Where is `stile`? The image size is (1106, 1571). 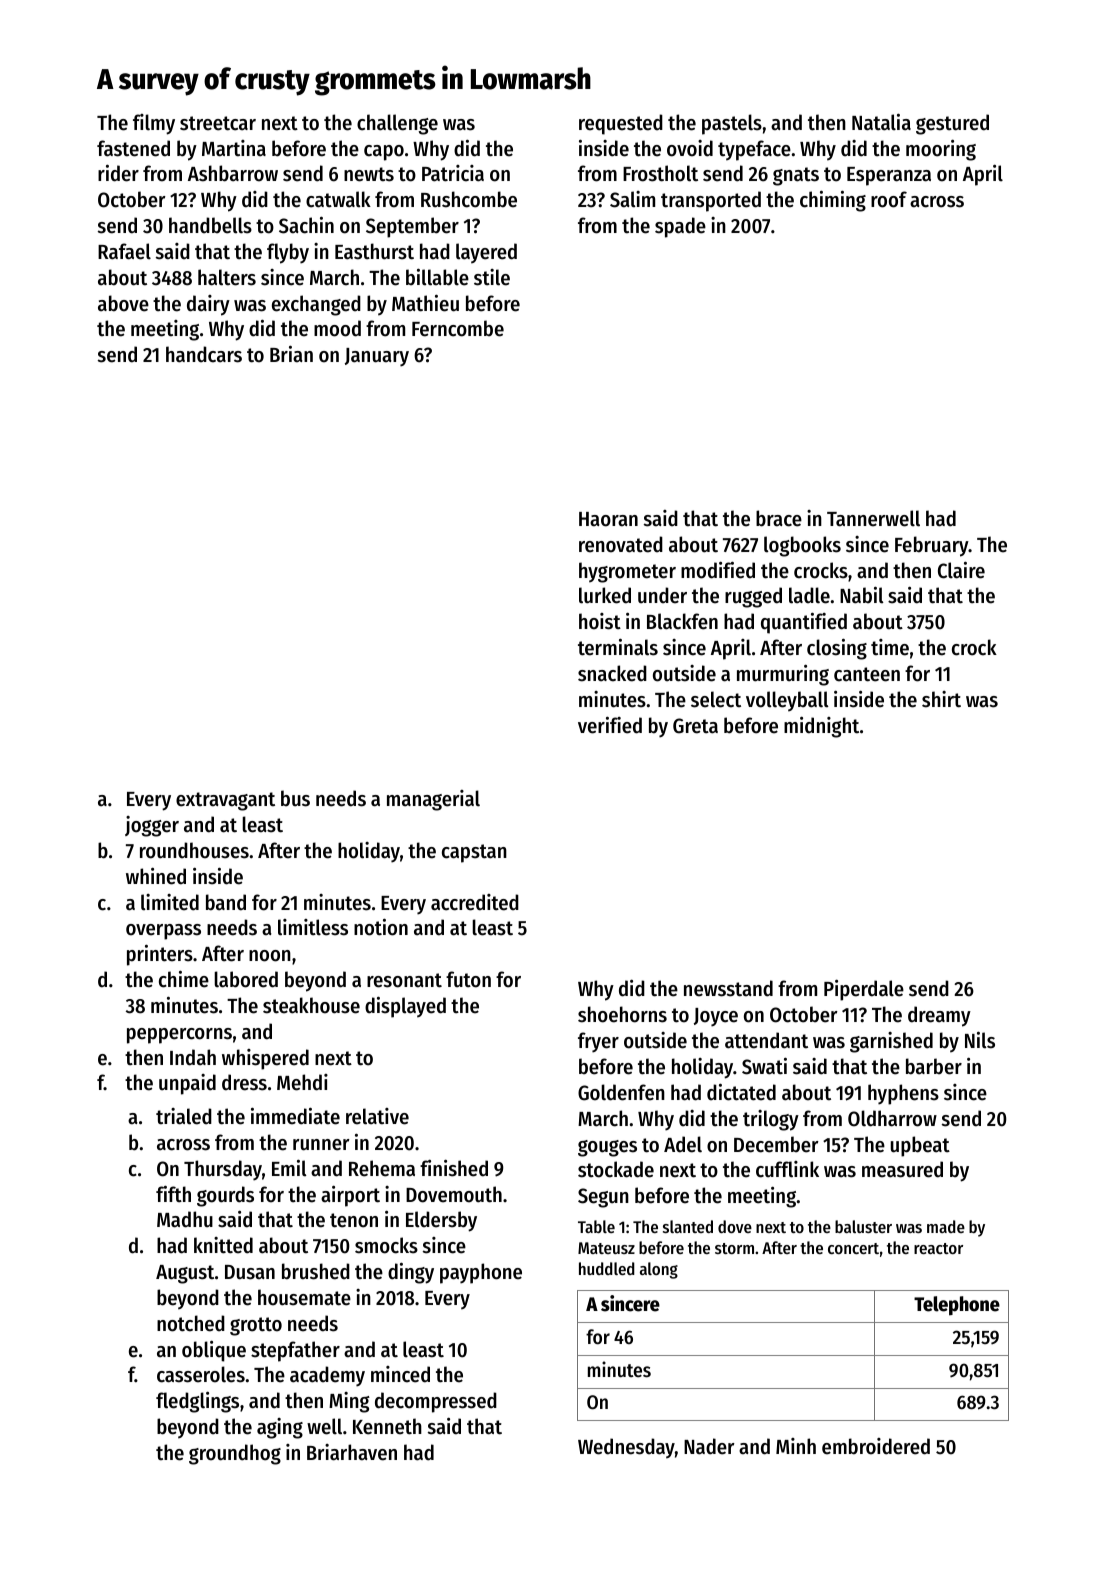
stile is located at coordinates (492, 277).
